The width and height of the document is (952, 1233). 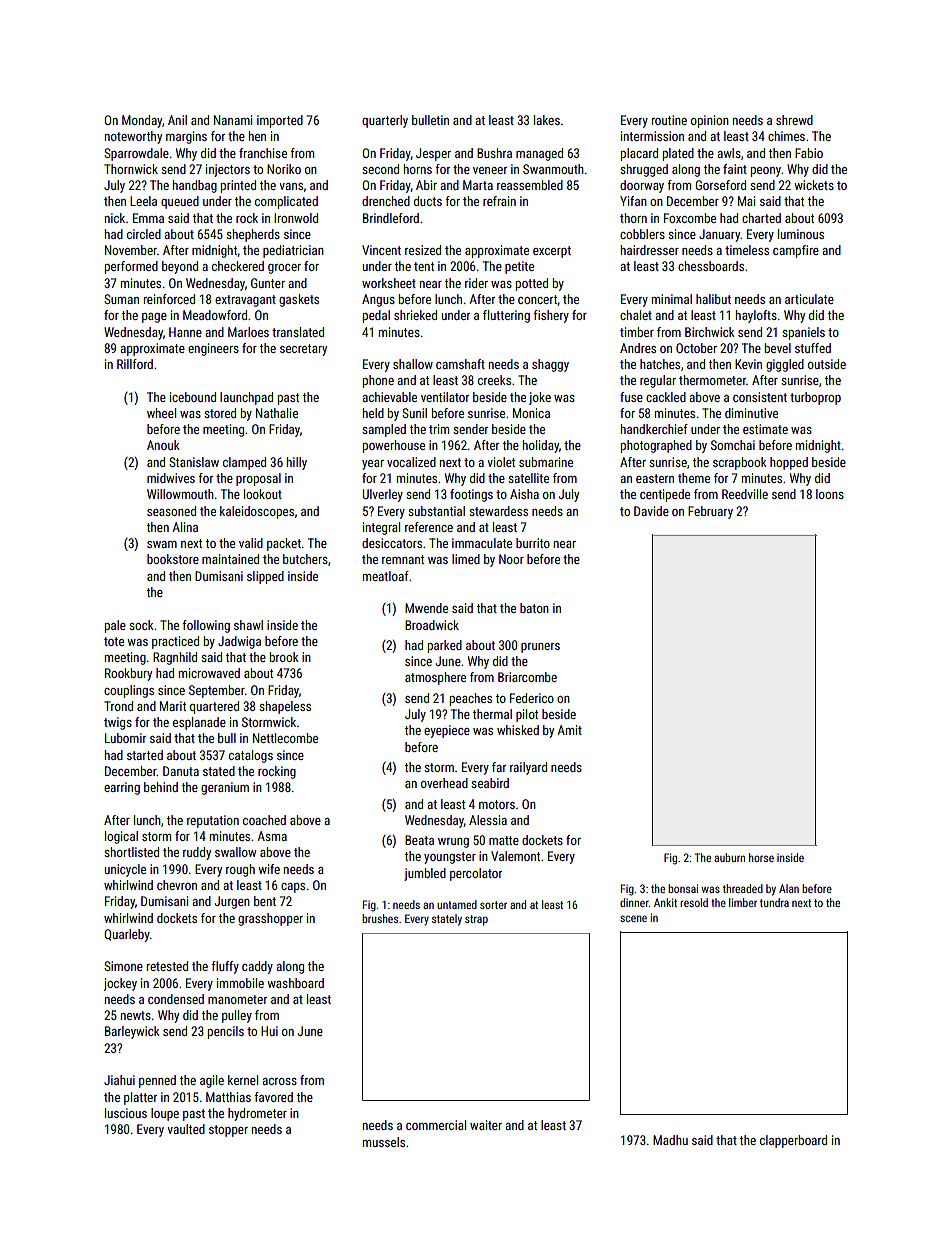 I want to click on strap, so click(x=476, y=920).
